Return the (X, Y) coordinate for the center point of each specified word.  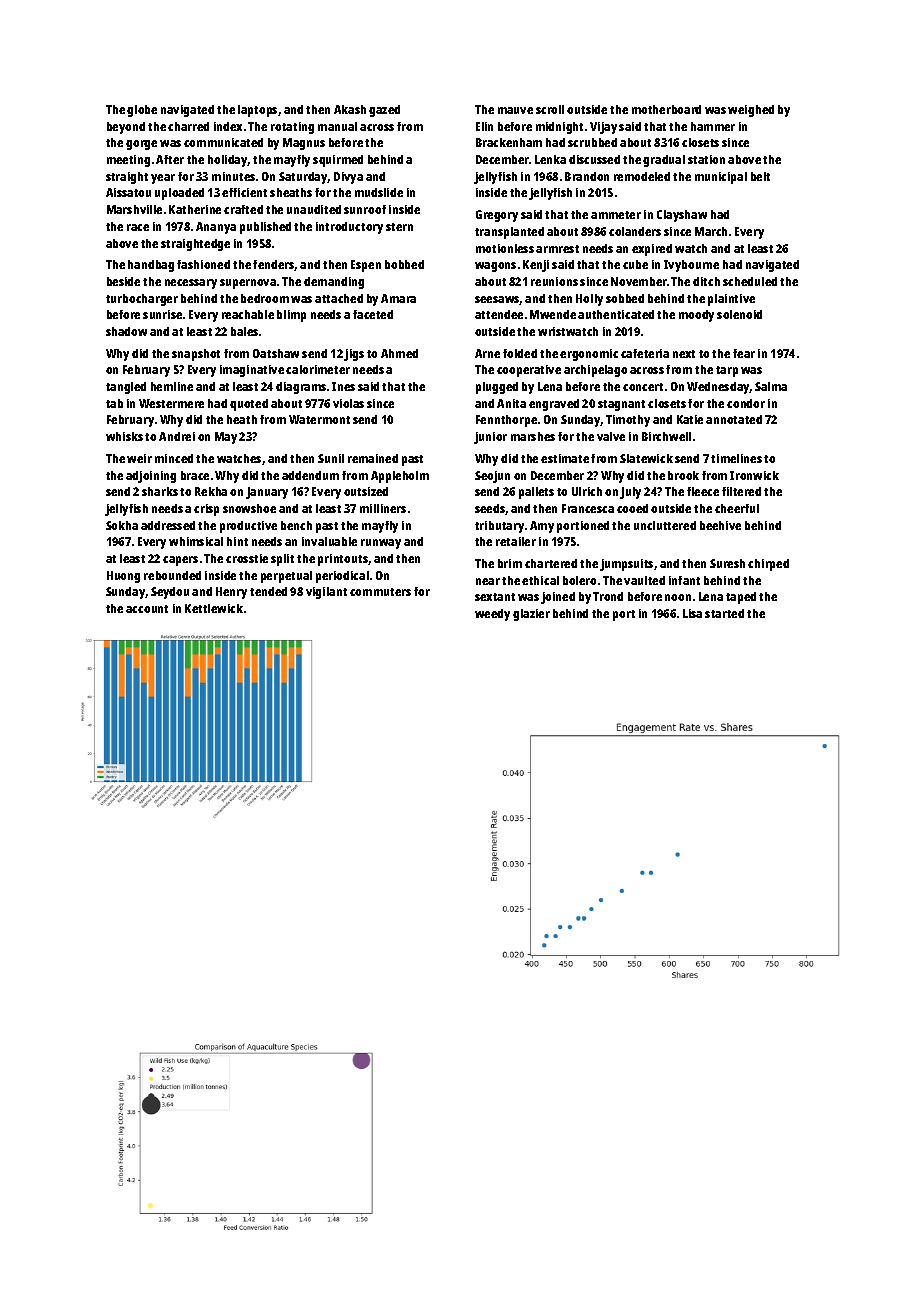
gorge (141, 145)
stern (399, 227)
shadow (126, 331)
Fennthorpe (506, 421)
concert (643, 387)
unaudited (314, 209)
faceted (373, 314)
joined (558, 598)
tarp (727, 371)
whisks (124, 436)
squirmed (338, 161)
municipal (721, 178)
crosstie (247, 558)
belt (760, 176)
